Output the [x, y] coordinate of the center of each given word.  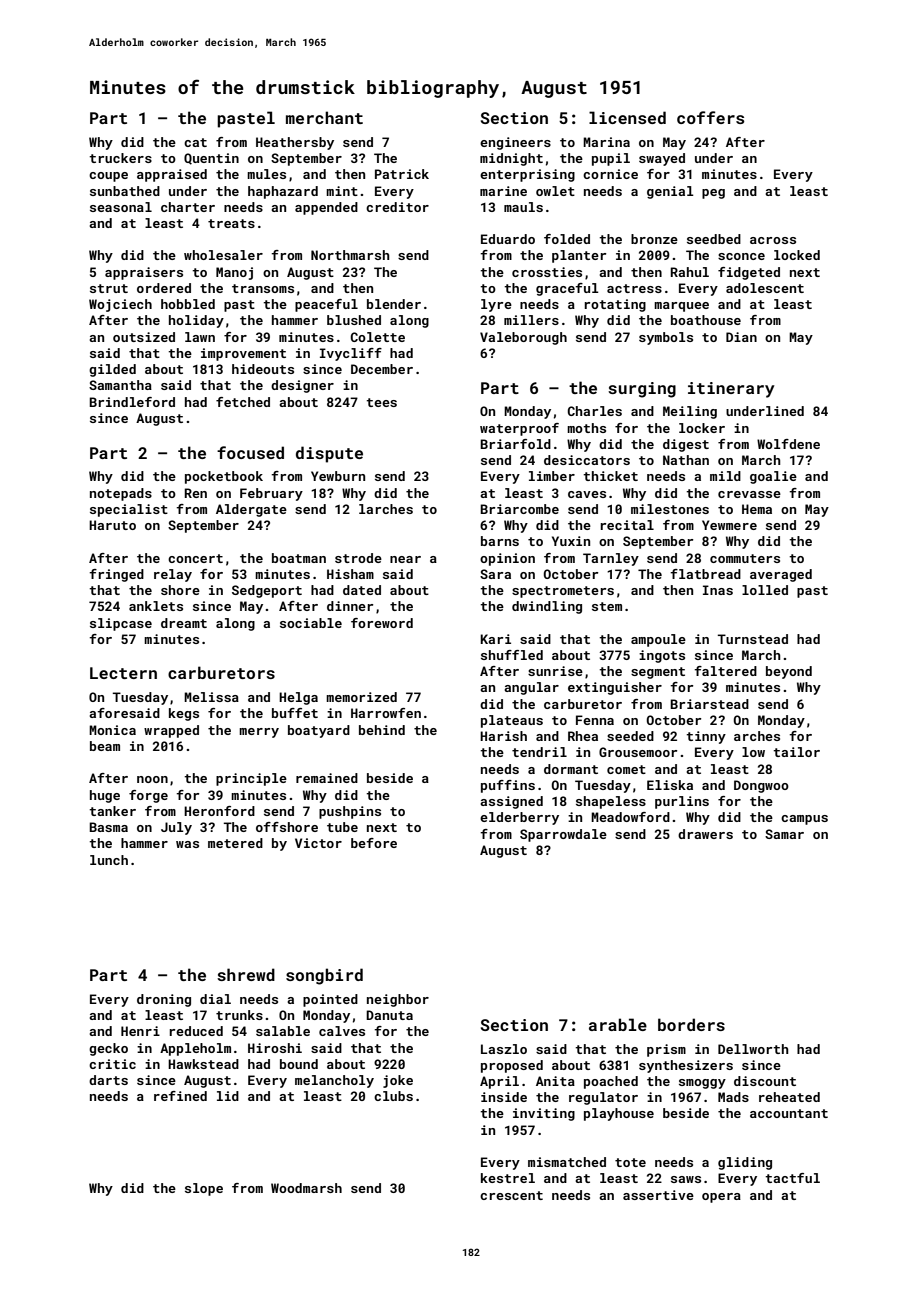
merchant [324, 117]
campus [804, 820]
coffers [711, 117]
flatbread [705, 574]
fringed [116, 575]
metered [235, 843]
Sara [495, 574]
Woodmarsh [306, 1188]
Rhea [583, 736]
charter [188, 207]
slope [204, 1189]
